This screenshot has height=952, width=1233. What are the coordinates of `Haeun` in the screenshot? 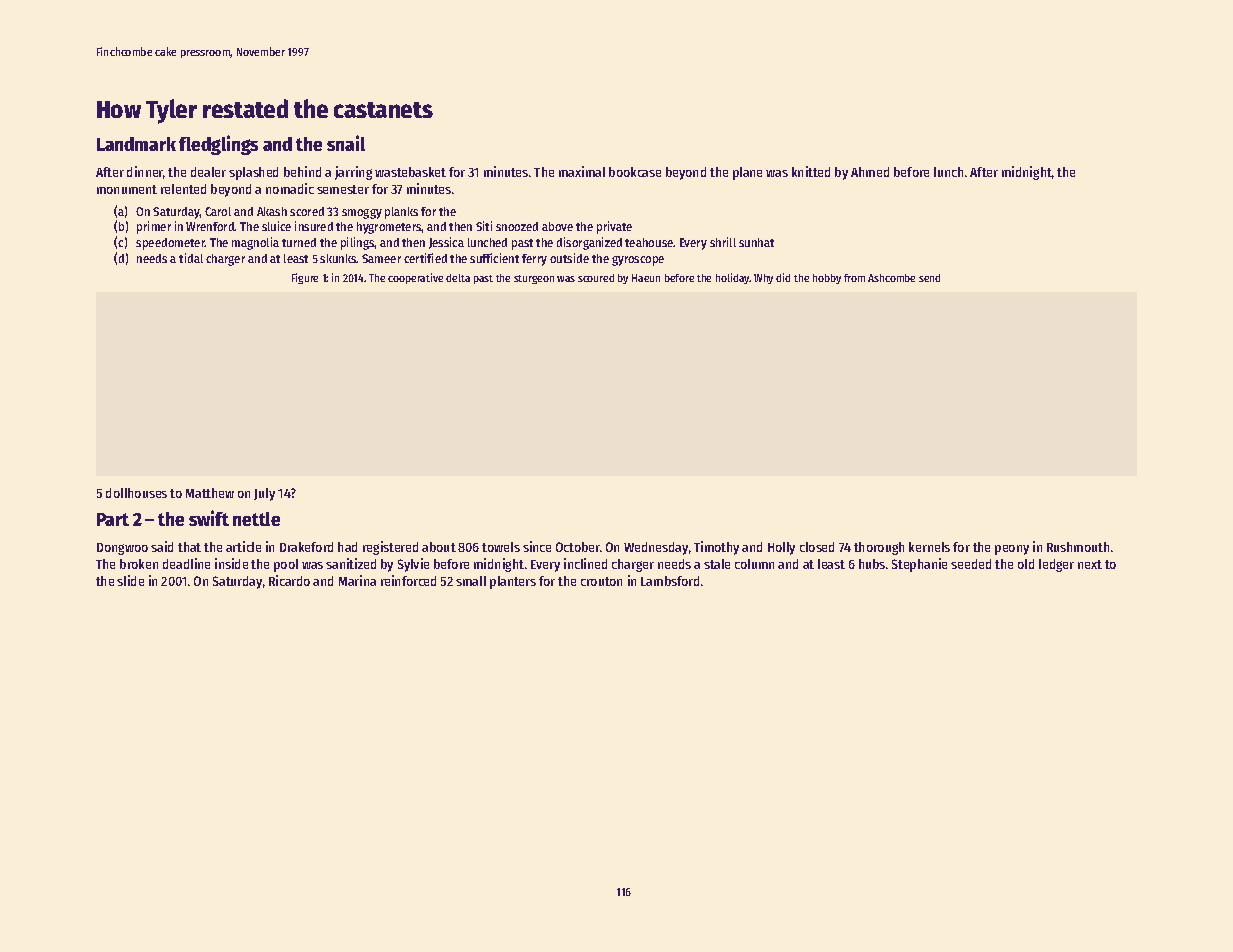 It's located at (646, 278).
